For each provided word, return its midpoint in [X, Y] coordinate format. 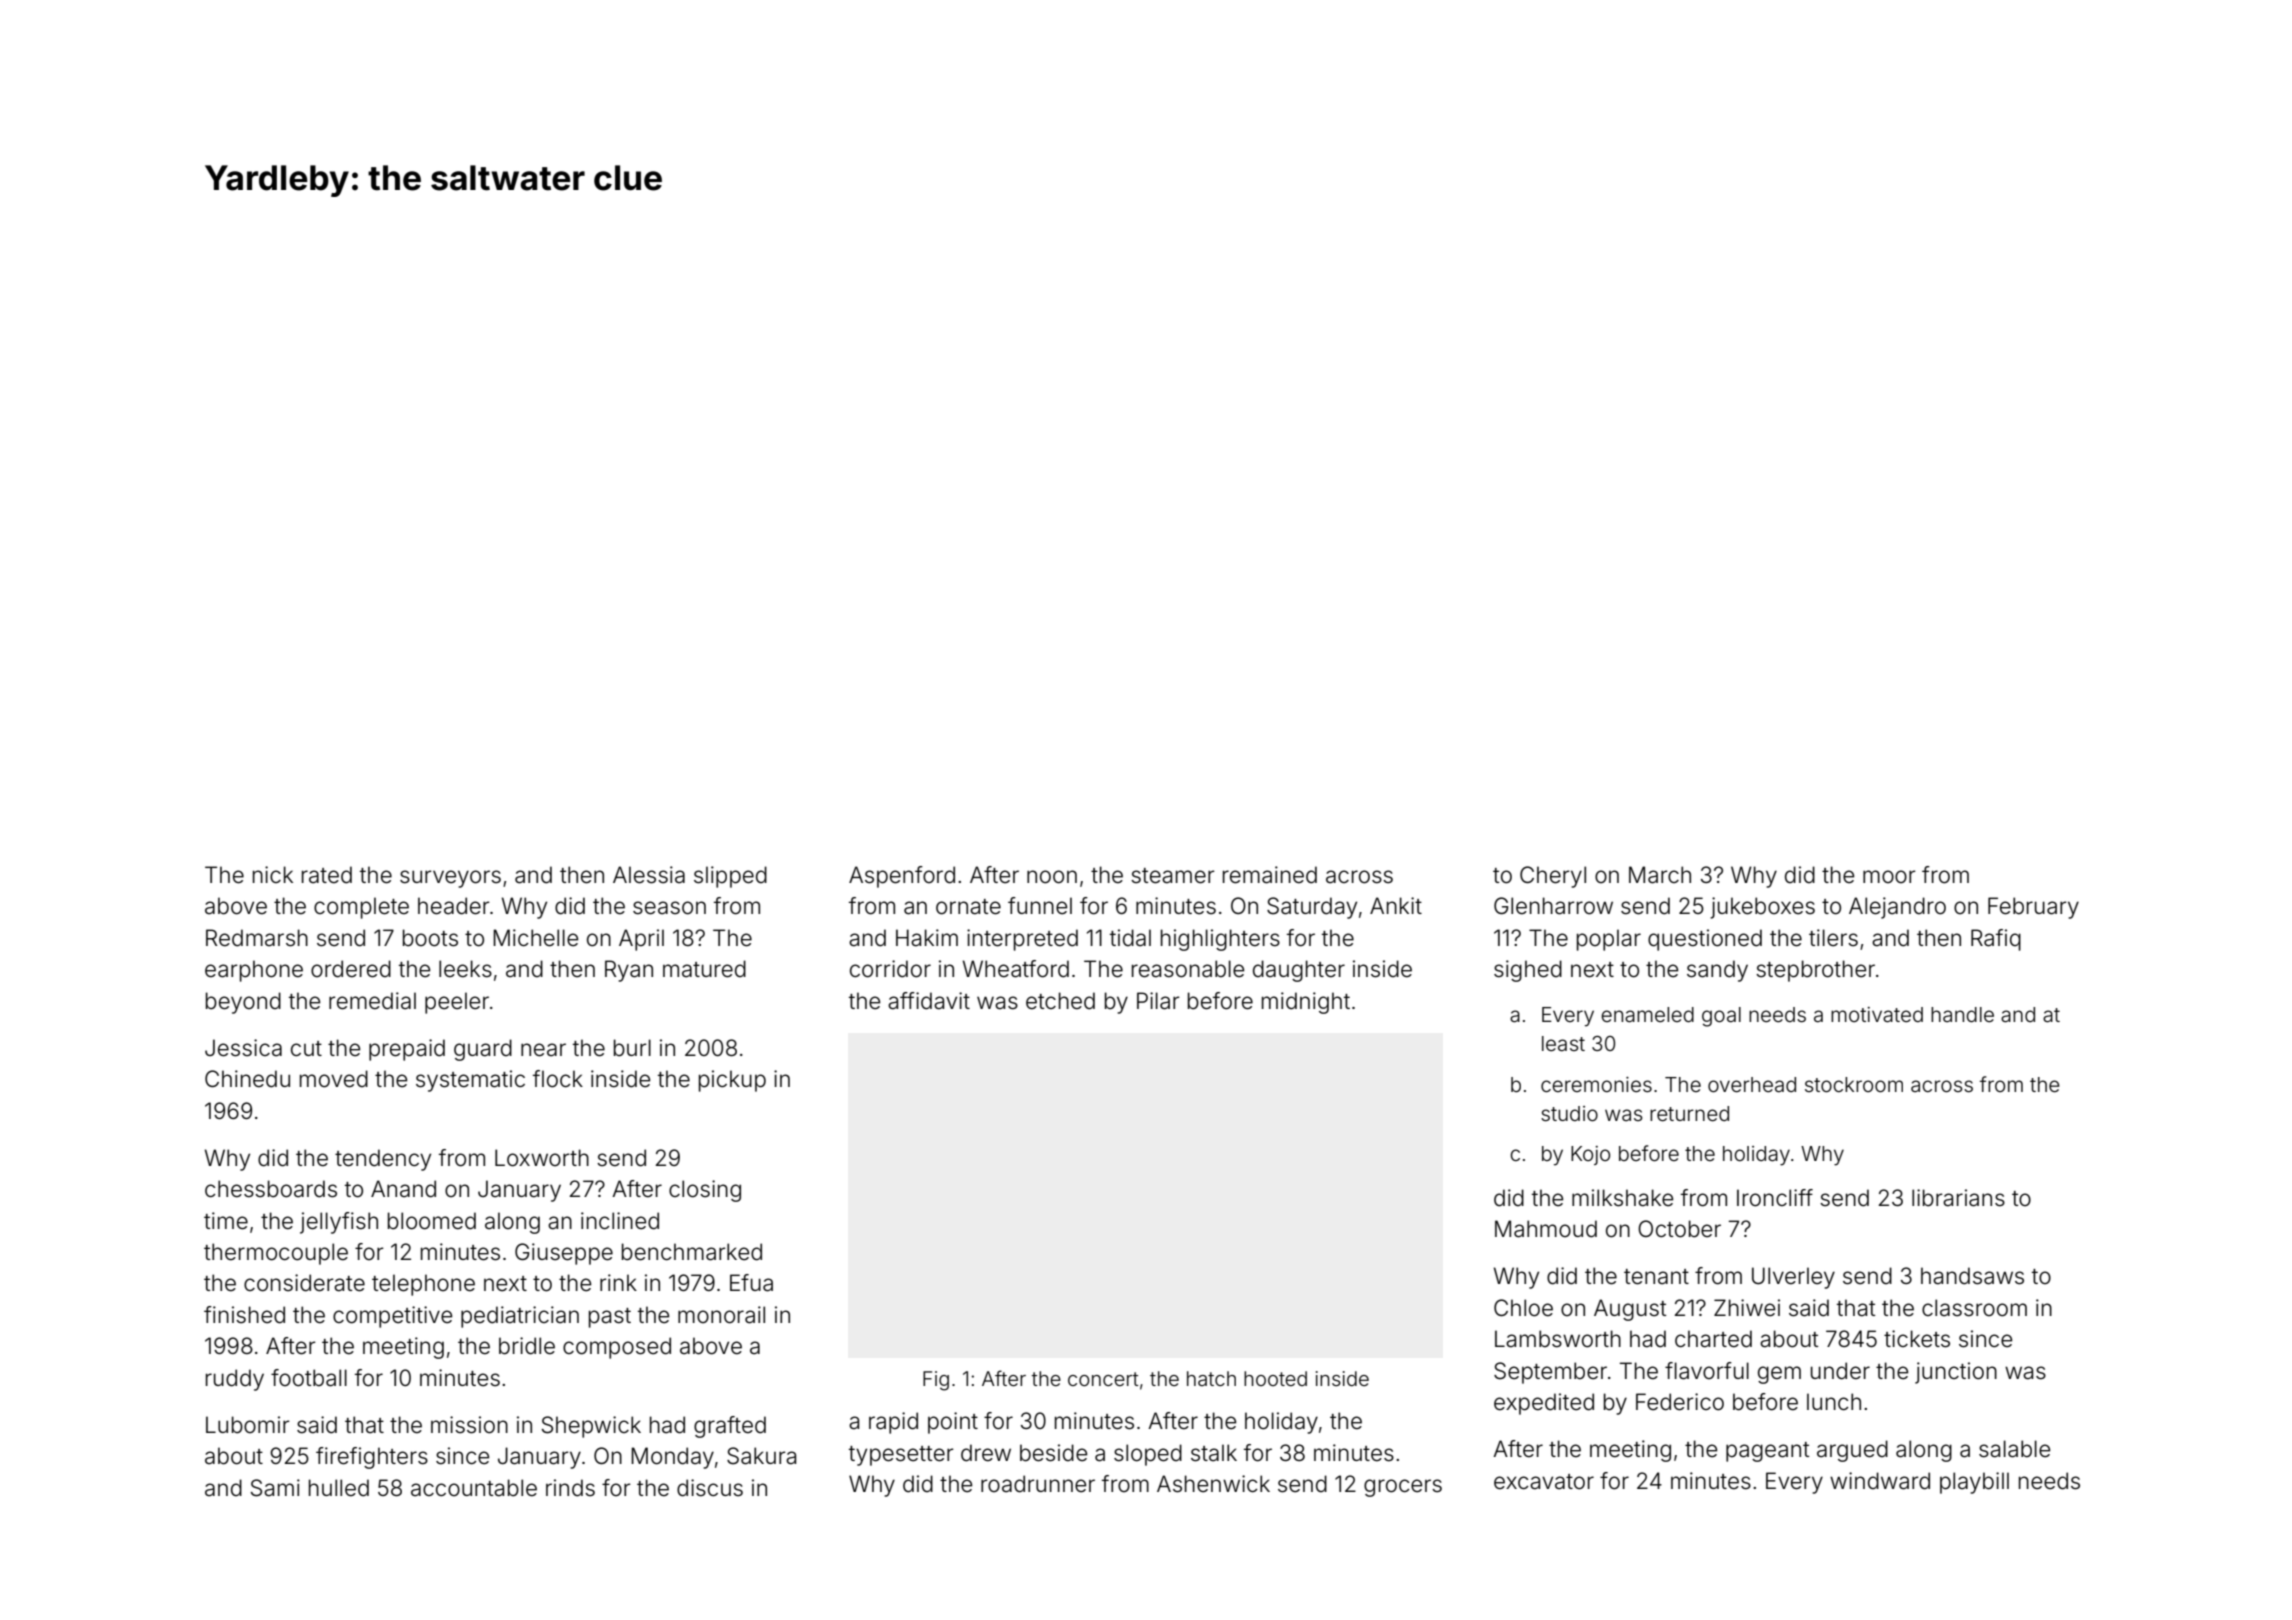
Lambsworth [1558, 1339]
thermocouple [276, 1254]
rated [327, 875]
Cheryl [1553, 877]
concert [1103, 1379]
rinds [570, 1488]
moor [1889, 877]
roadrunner [1038, 1484]
